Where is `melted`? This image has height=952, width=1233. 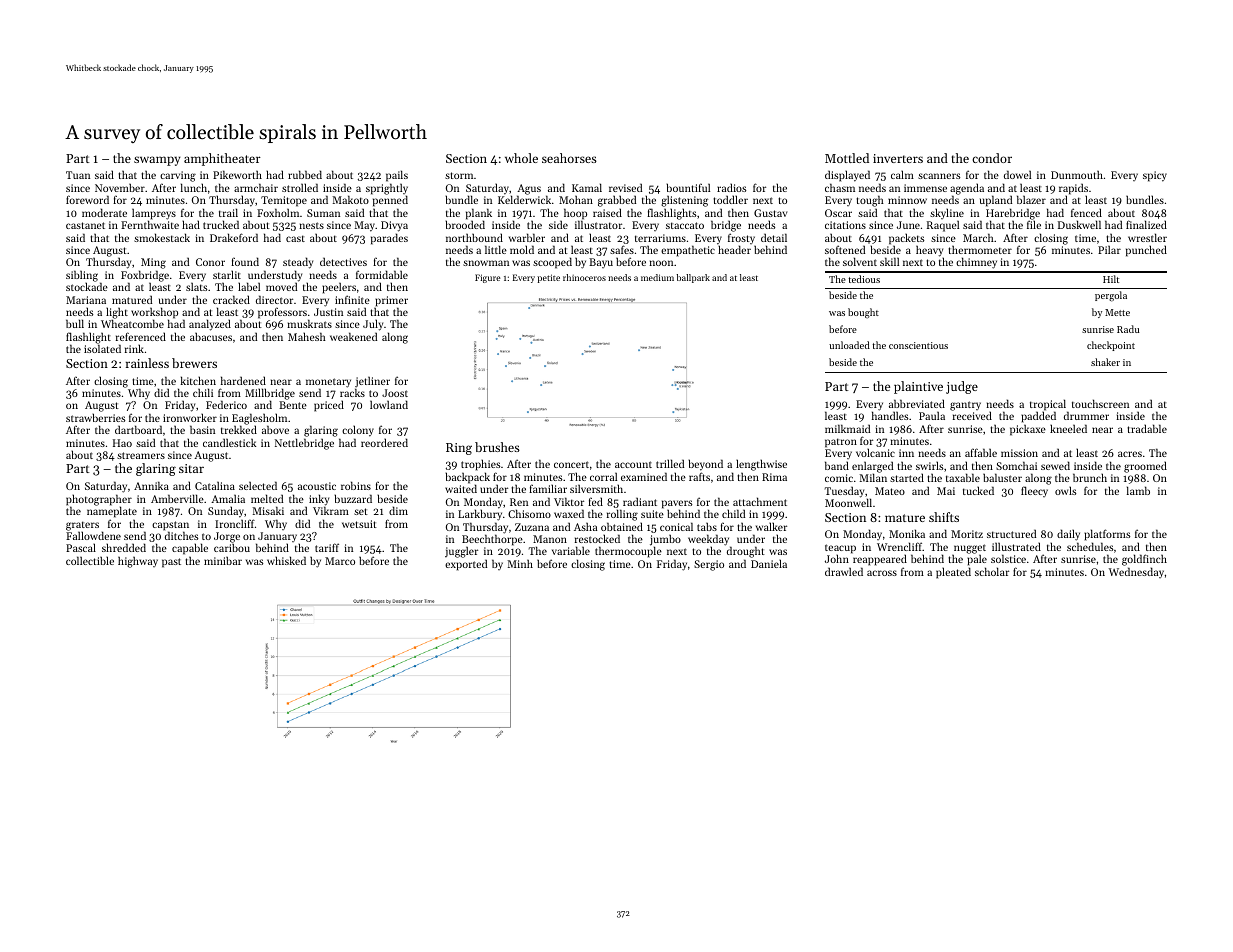
melted is located at coordinates (267, 498).
